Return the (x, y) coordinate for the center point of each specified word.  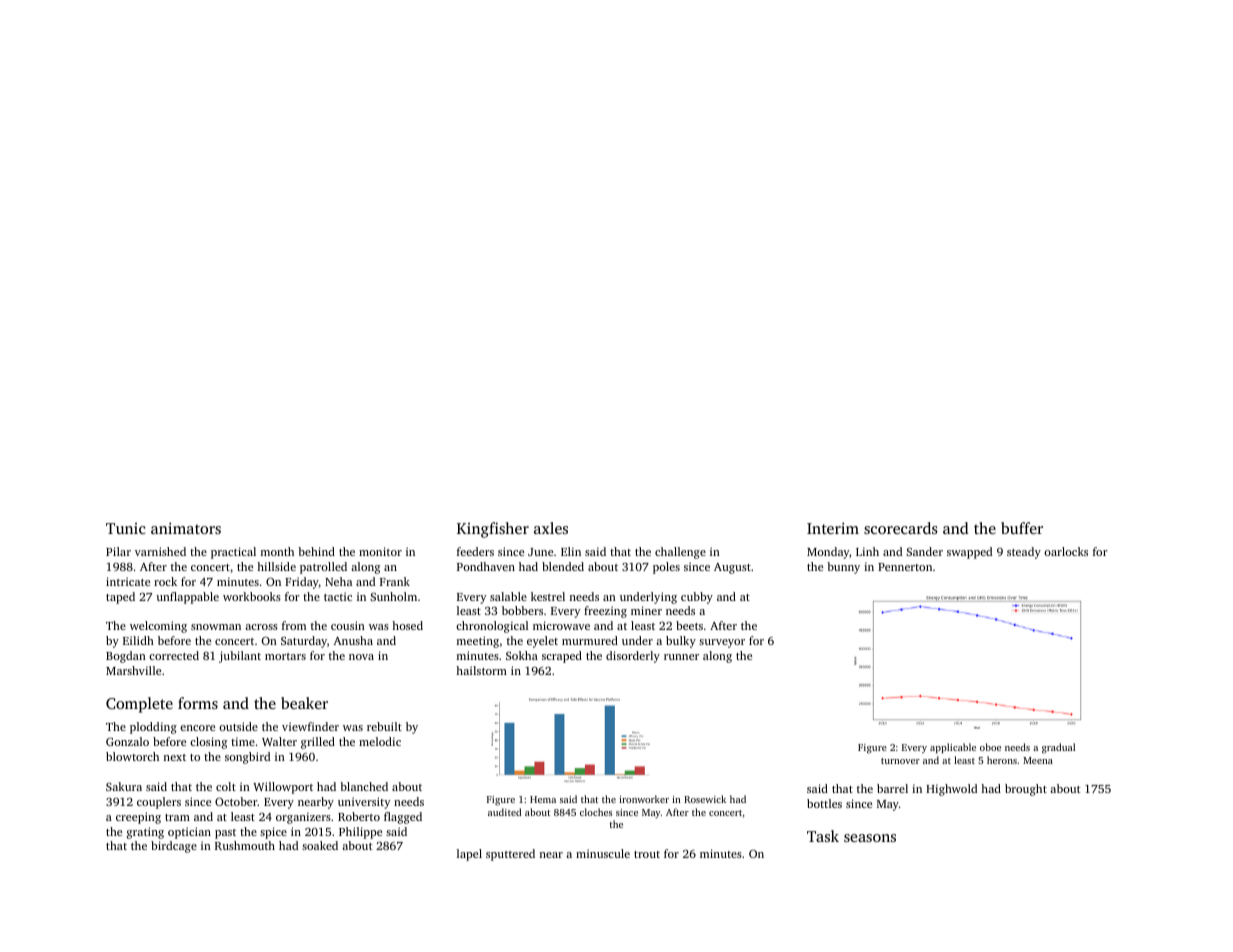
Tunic (126, 528)
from (294, 625)
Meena (1038, 760)
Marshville (133, 670)
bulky (681, 642)
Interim (833, 528)
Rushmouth (245, 845)
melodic (380, 741)
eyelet (542, 642)
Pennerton (905, 567)
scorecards (901, 528)
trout (647, 854)
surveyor (722, 643)
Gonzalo (127, 741)
